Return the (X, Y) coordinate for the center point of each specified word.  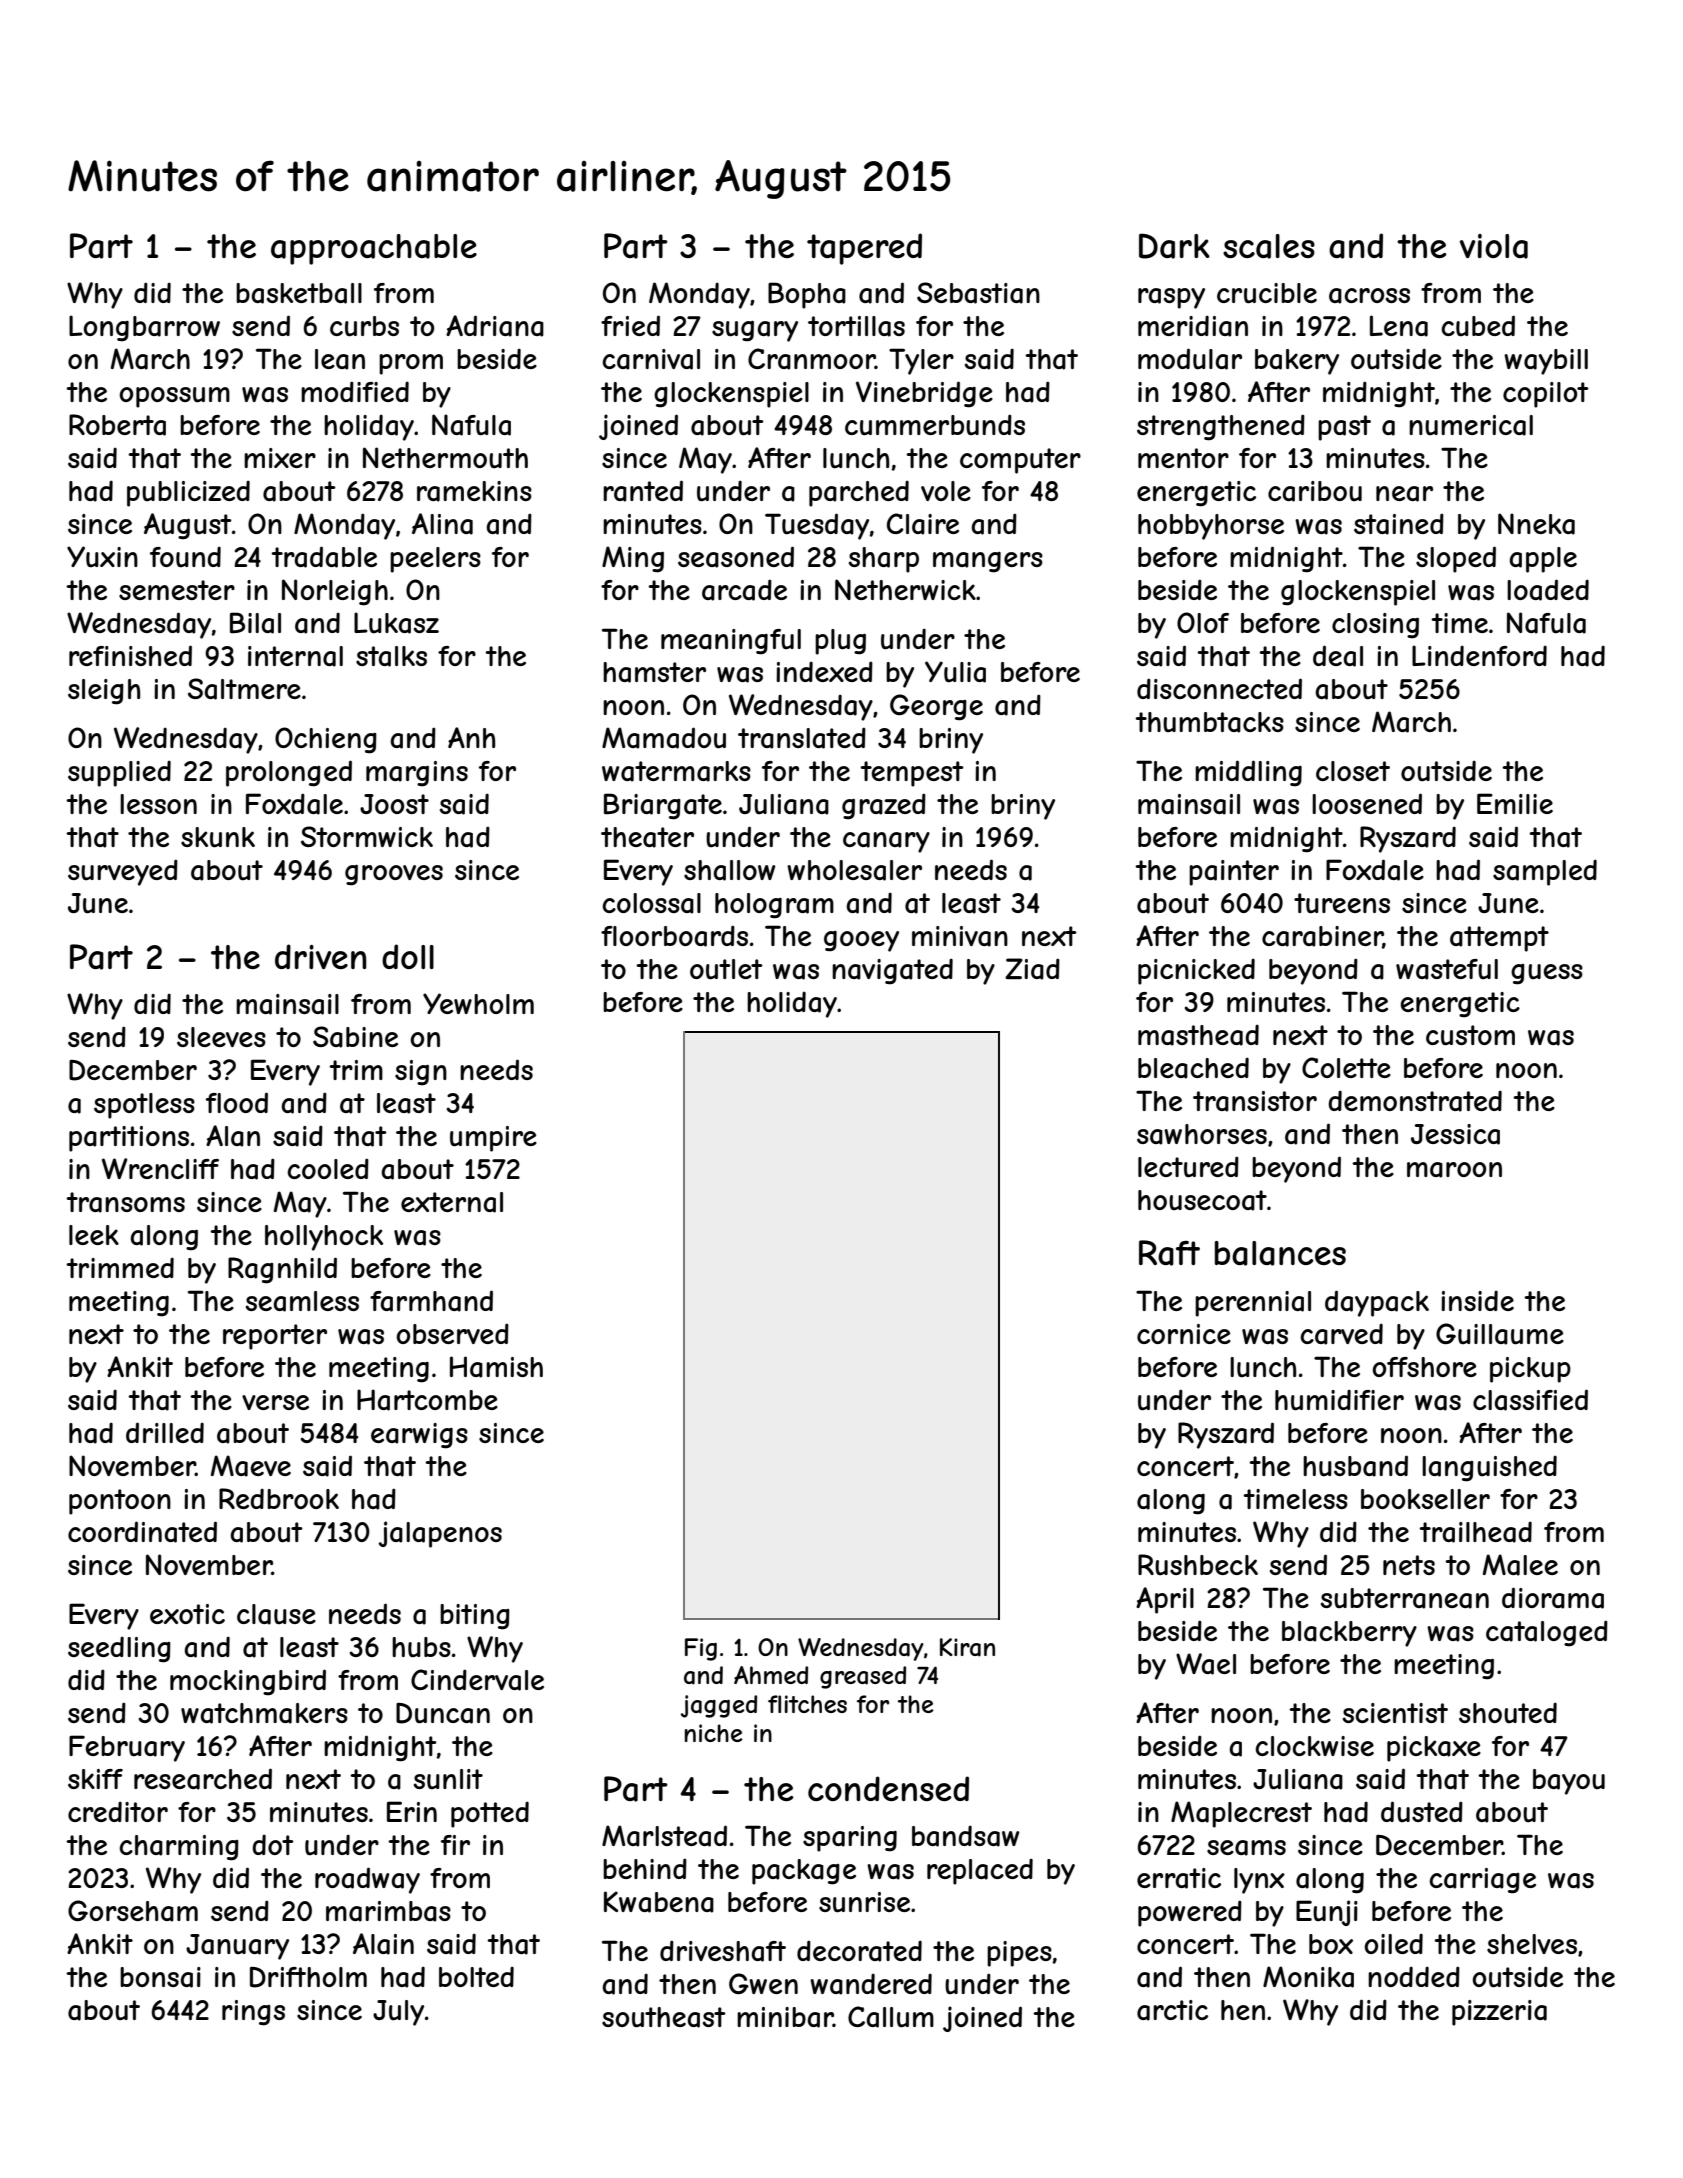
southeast (664, 2017)
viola (1494, 246)
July (398, 2013)
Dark (1174, 246)
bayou (1569, 1782)
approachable (374, 249)
